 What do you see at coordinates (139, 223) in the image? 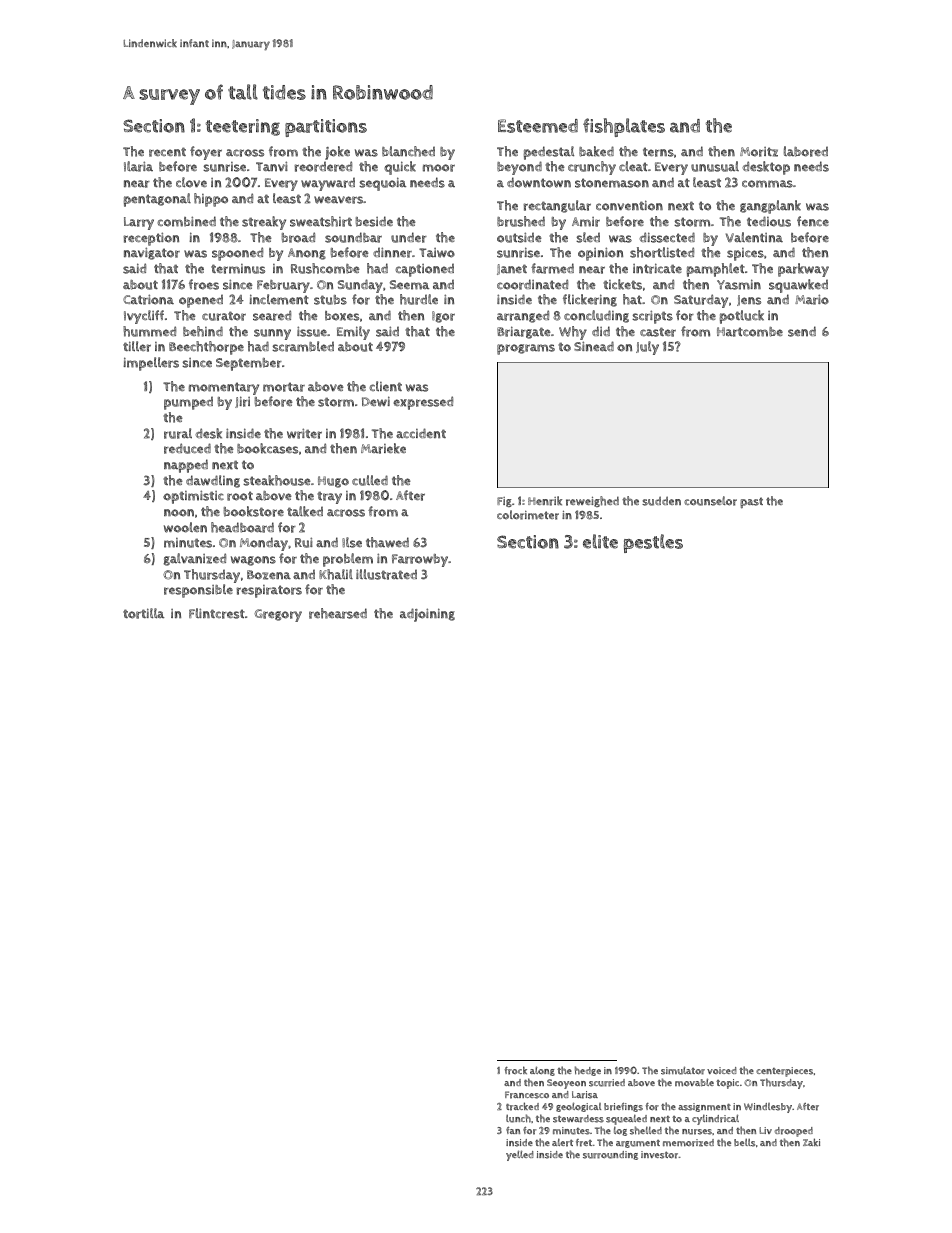
I see `Larry` at bounding box center [139, 223].
